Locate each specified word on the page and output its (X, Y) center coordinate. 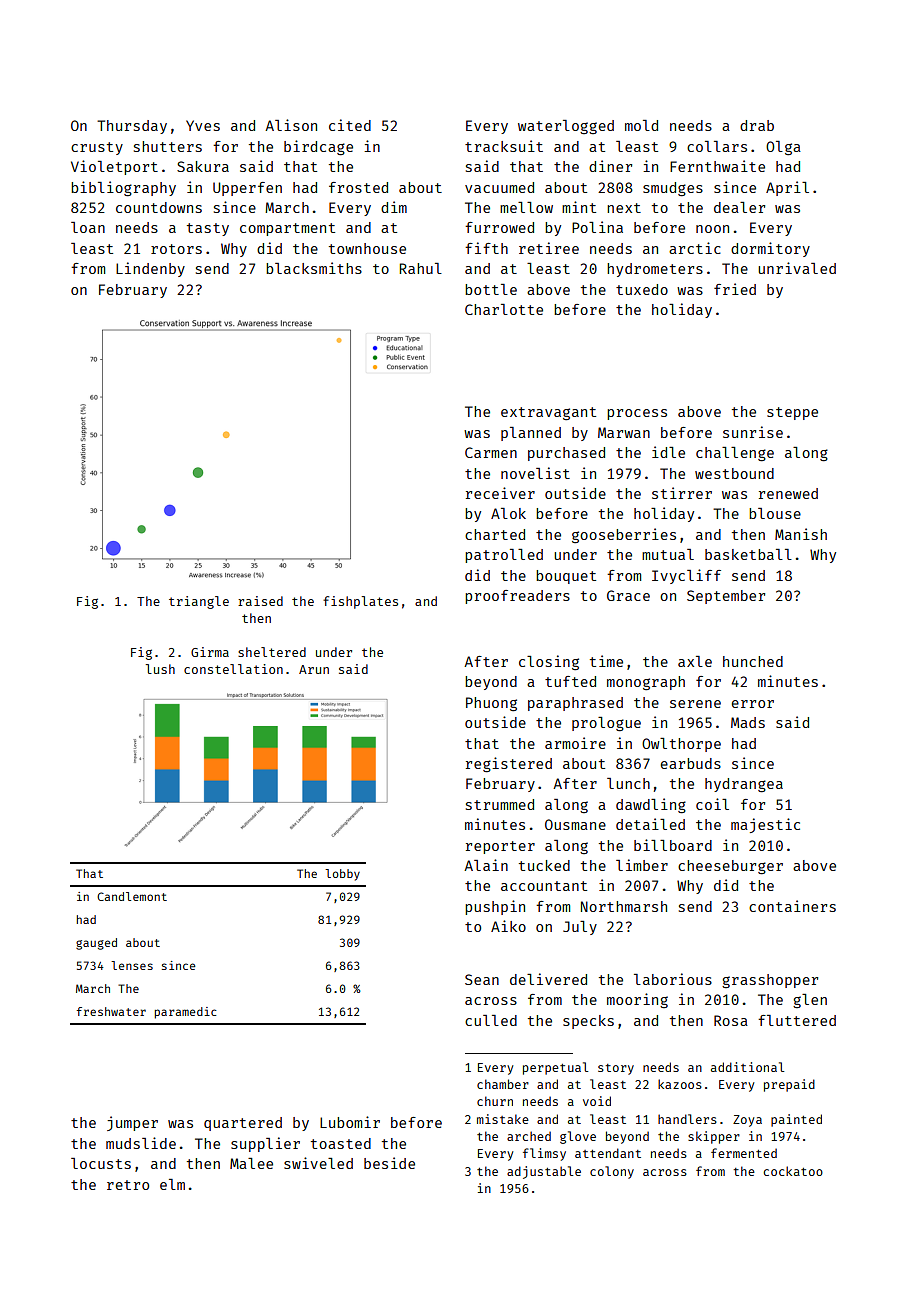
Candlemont (132, 896)
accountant (544, 886)
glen (810, 1001)
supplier (265, 1144)
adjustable (544, 1172)
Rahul (421, 268)
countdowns (159, 207)
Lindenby (150, 269)
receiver (500, 493)
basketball (748, 554)
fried (735, 289)
